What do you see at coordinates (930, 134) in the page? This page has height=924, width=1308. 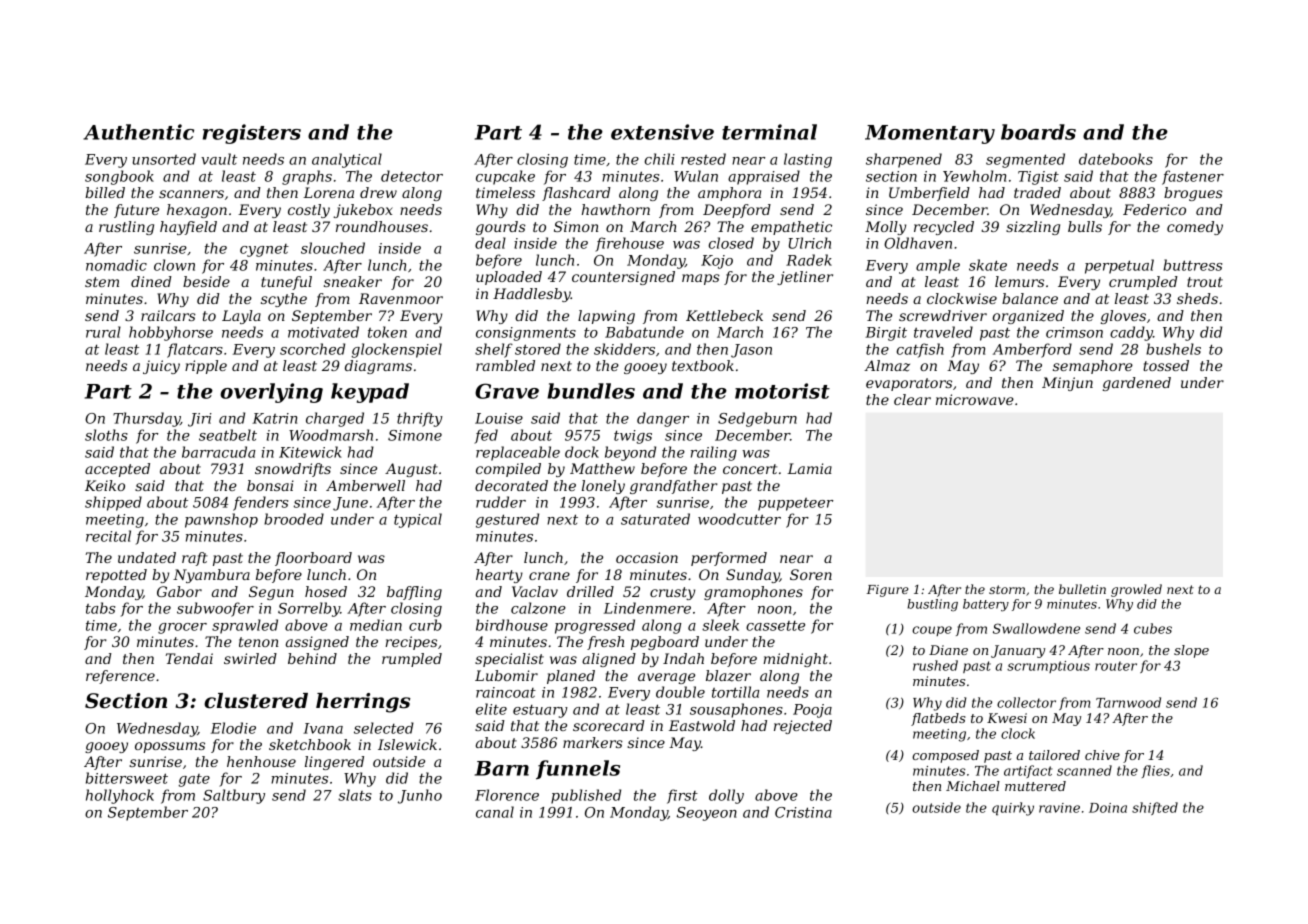 I see `Momentary` at bounding box center [930, 134].
